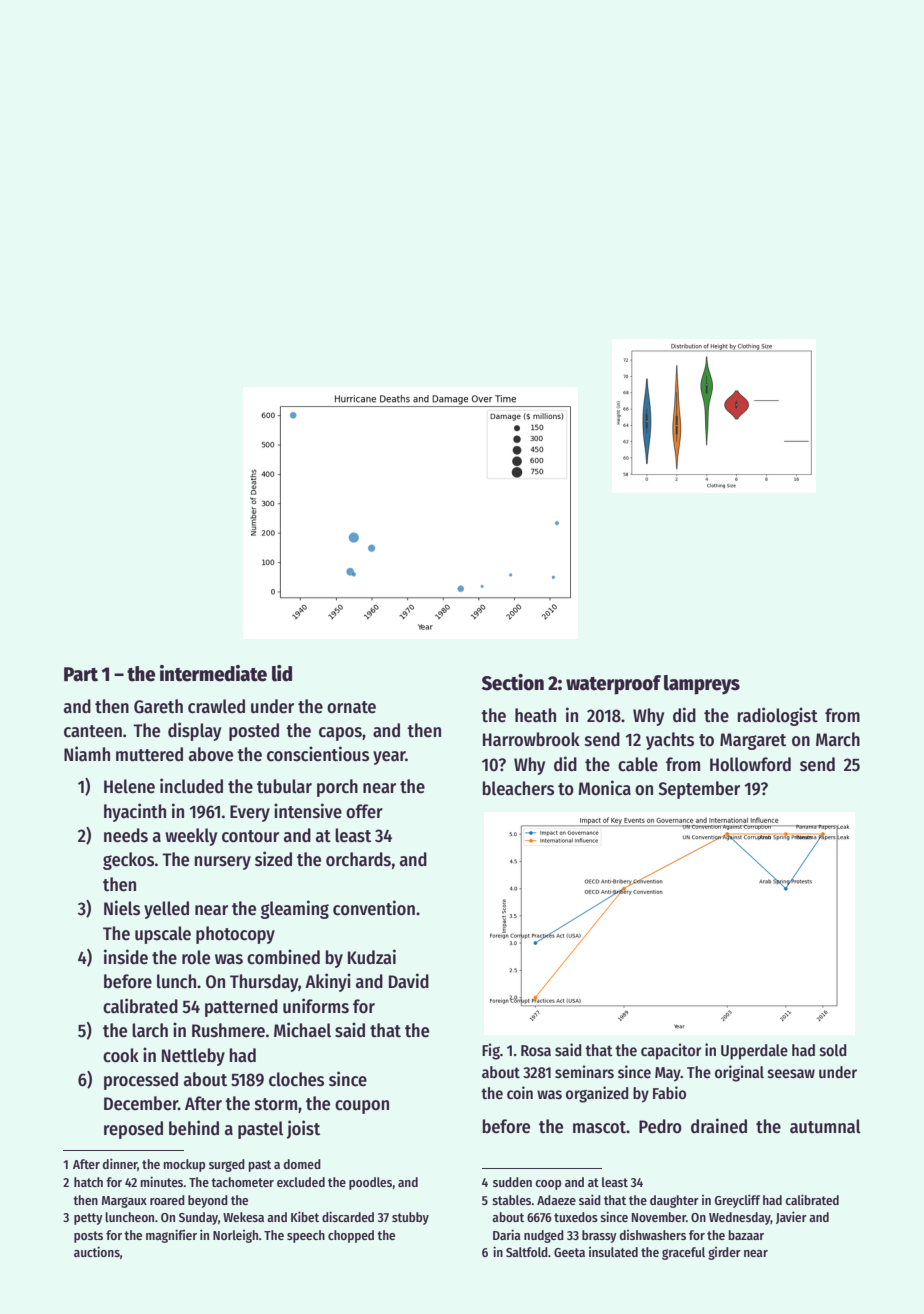  I want to click on sudden, so click(512, 1182).
